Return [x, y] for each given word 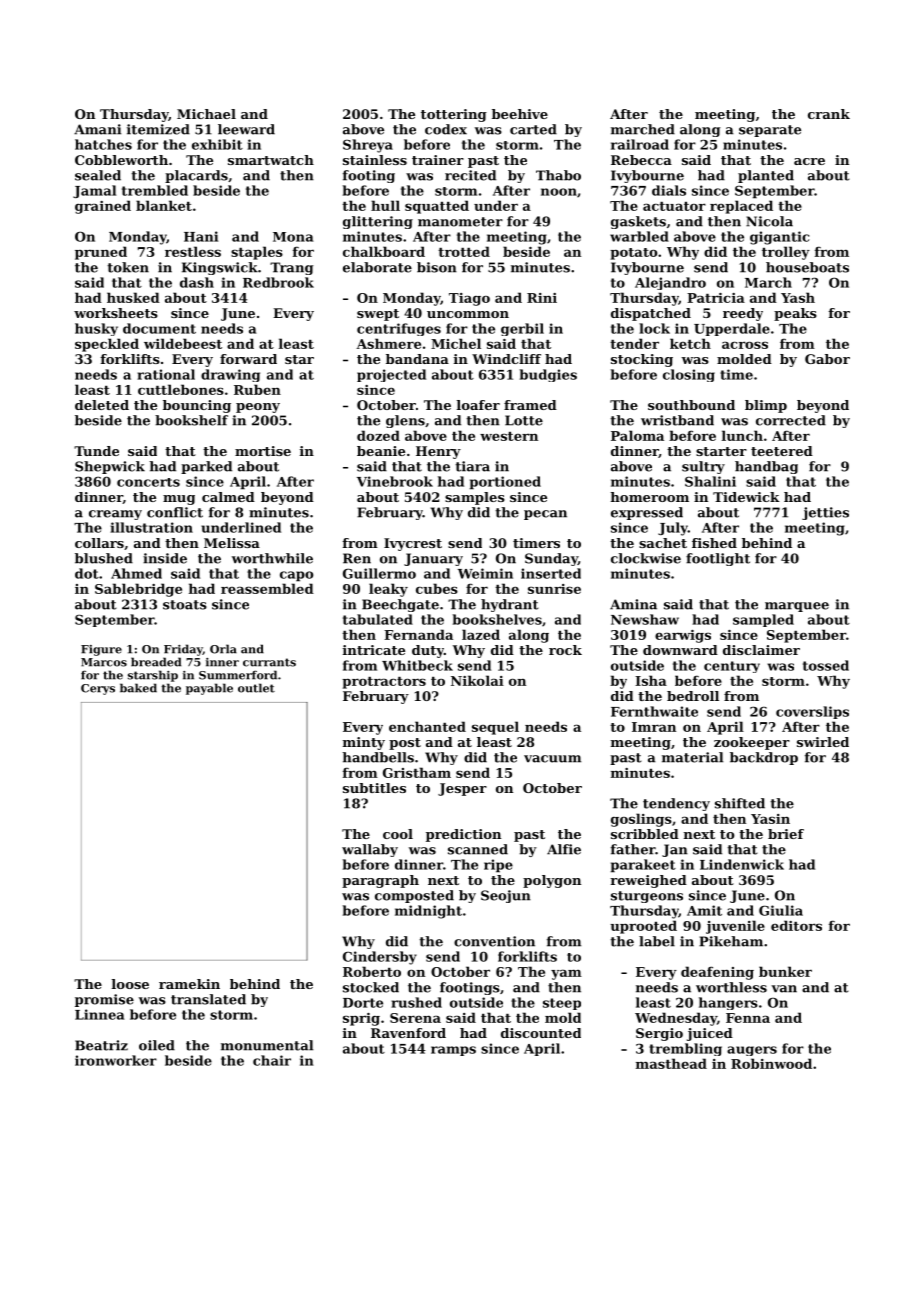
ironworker [116, 1060]
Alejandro [670, 283]
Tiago [469, 299]
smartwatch [271, 160]
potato [633, 254]
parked [206, 467]
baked [138, 688]
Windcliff [506, 359]
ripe [498, 866]
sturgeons [647, 897]
